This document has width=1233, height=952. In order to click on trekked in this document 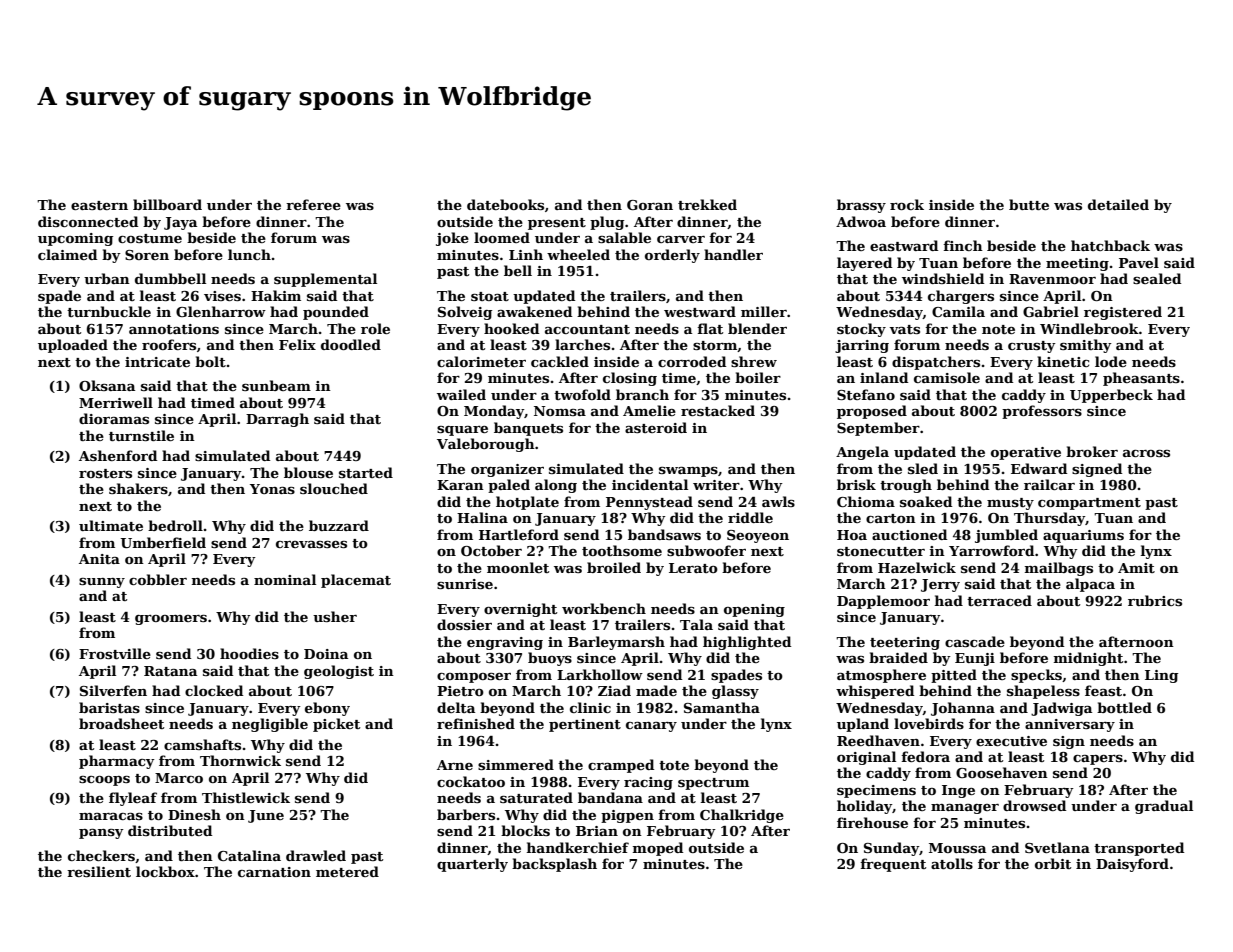, I will do `click(707, 204)`.
